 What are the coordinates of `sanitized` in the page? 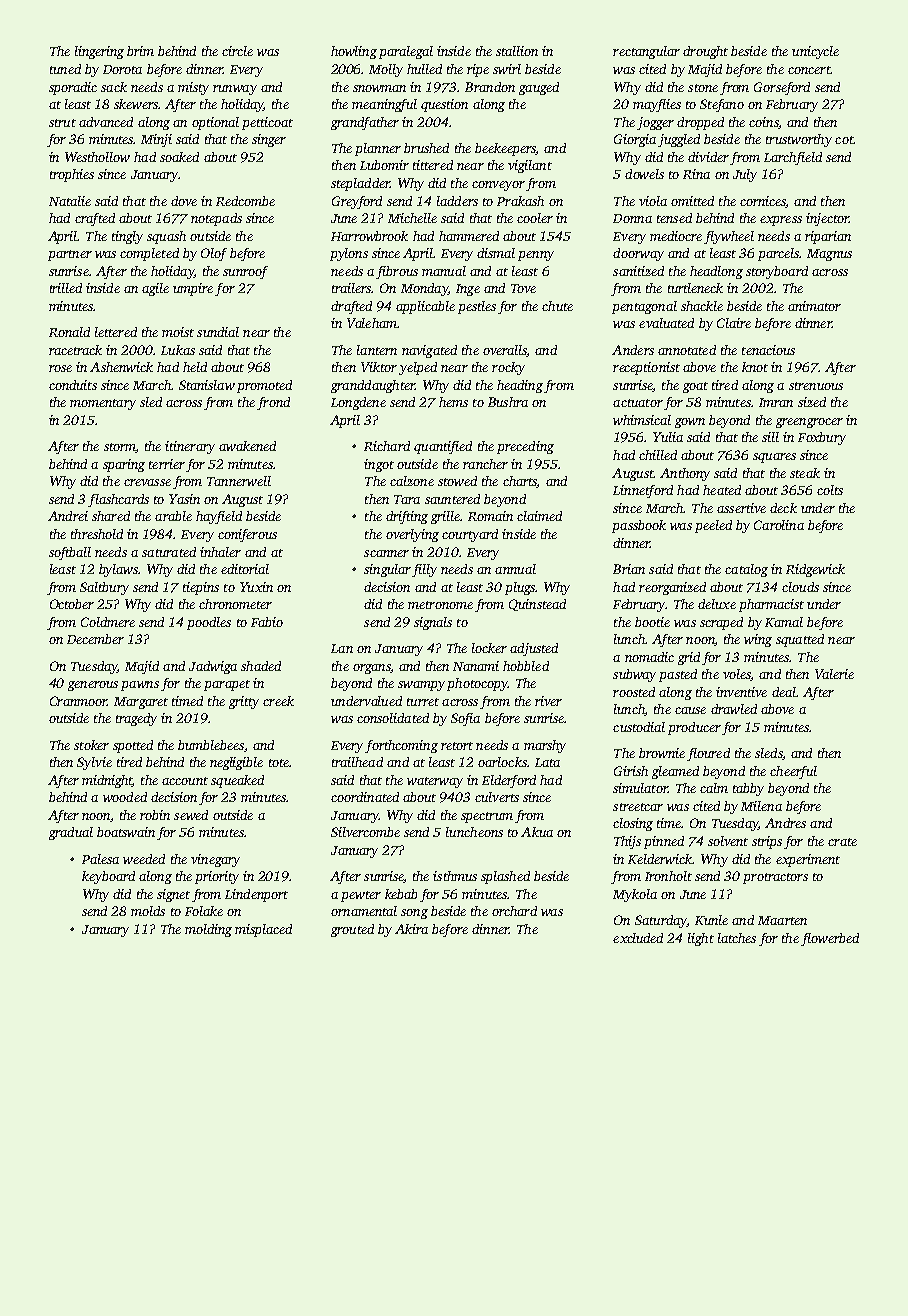 It's located at (638, 271).
